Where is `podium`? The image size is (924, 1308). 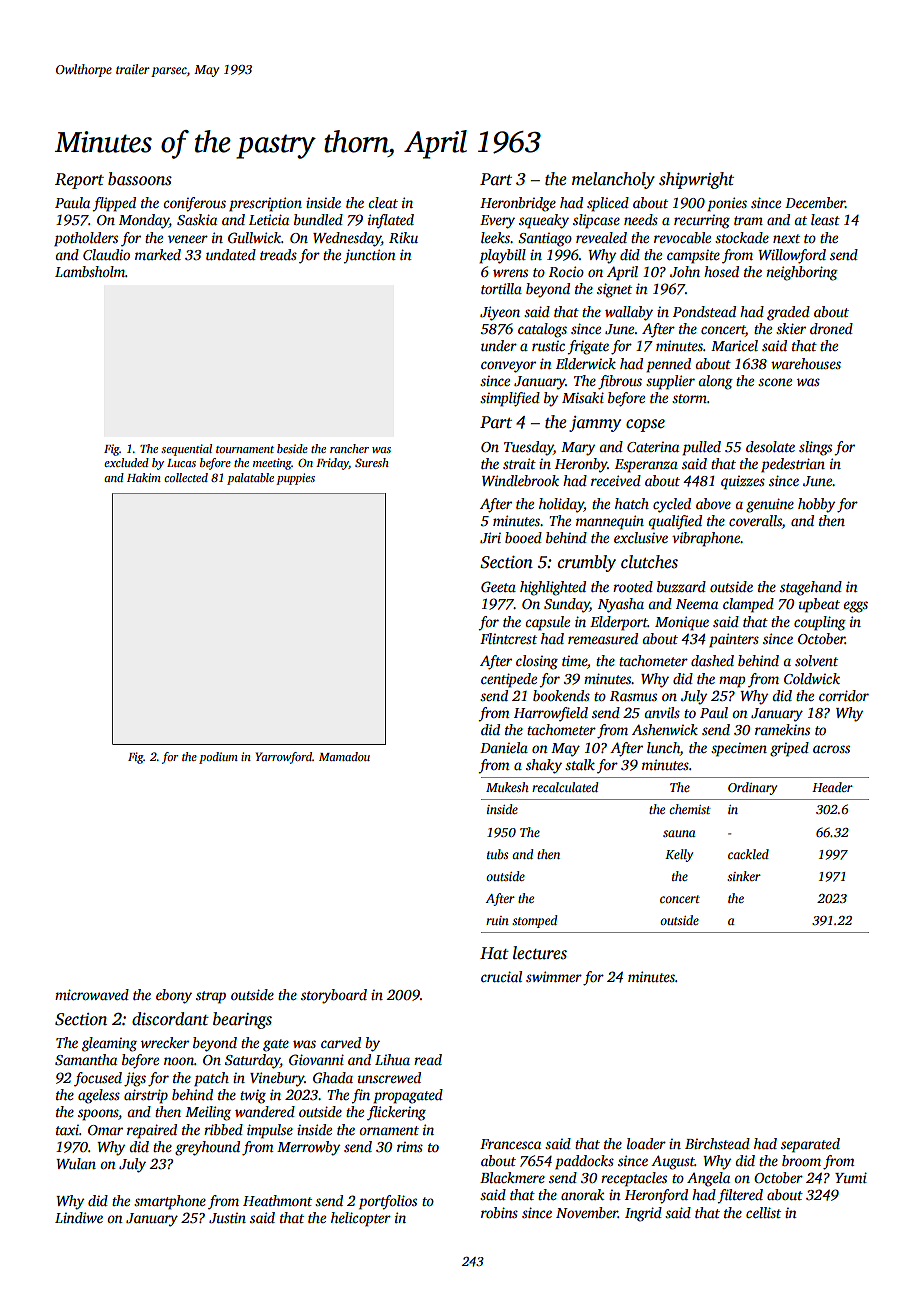 podium is located at coordinates (218, 758).
